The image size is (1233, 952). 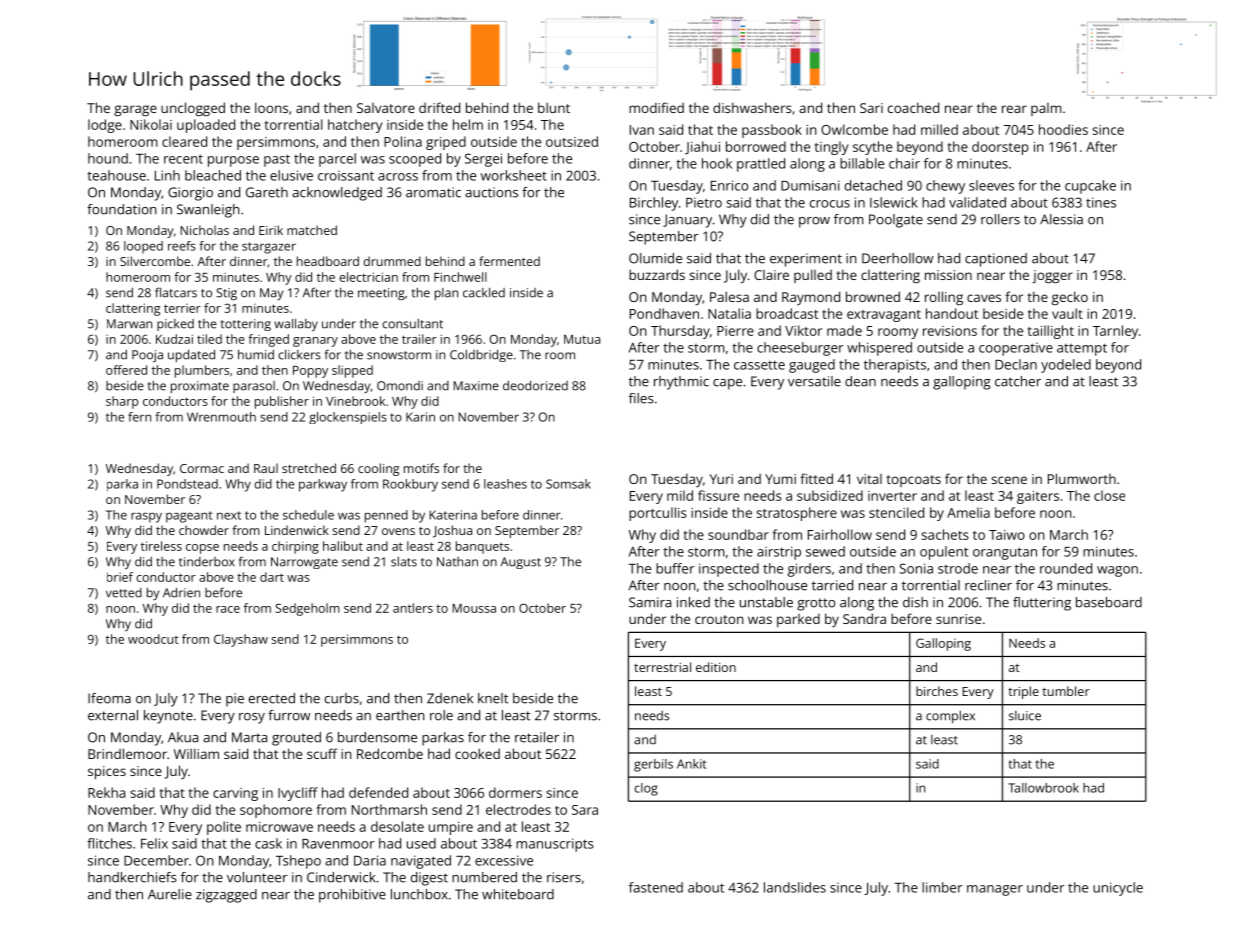 What do you see at coordinates (948, 275) in the screenshot?
I see `mission` at bounding box center [948, 275].
